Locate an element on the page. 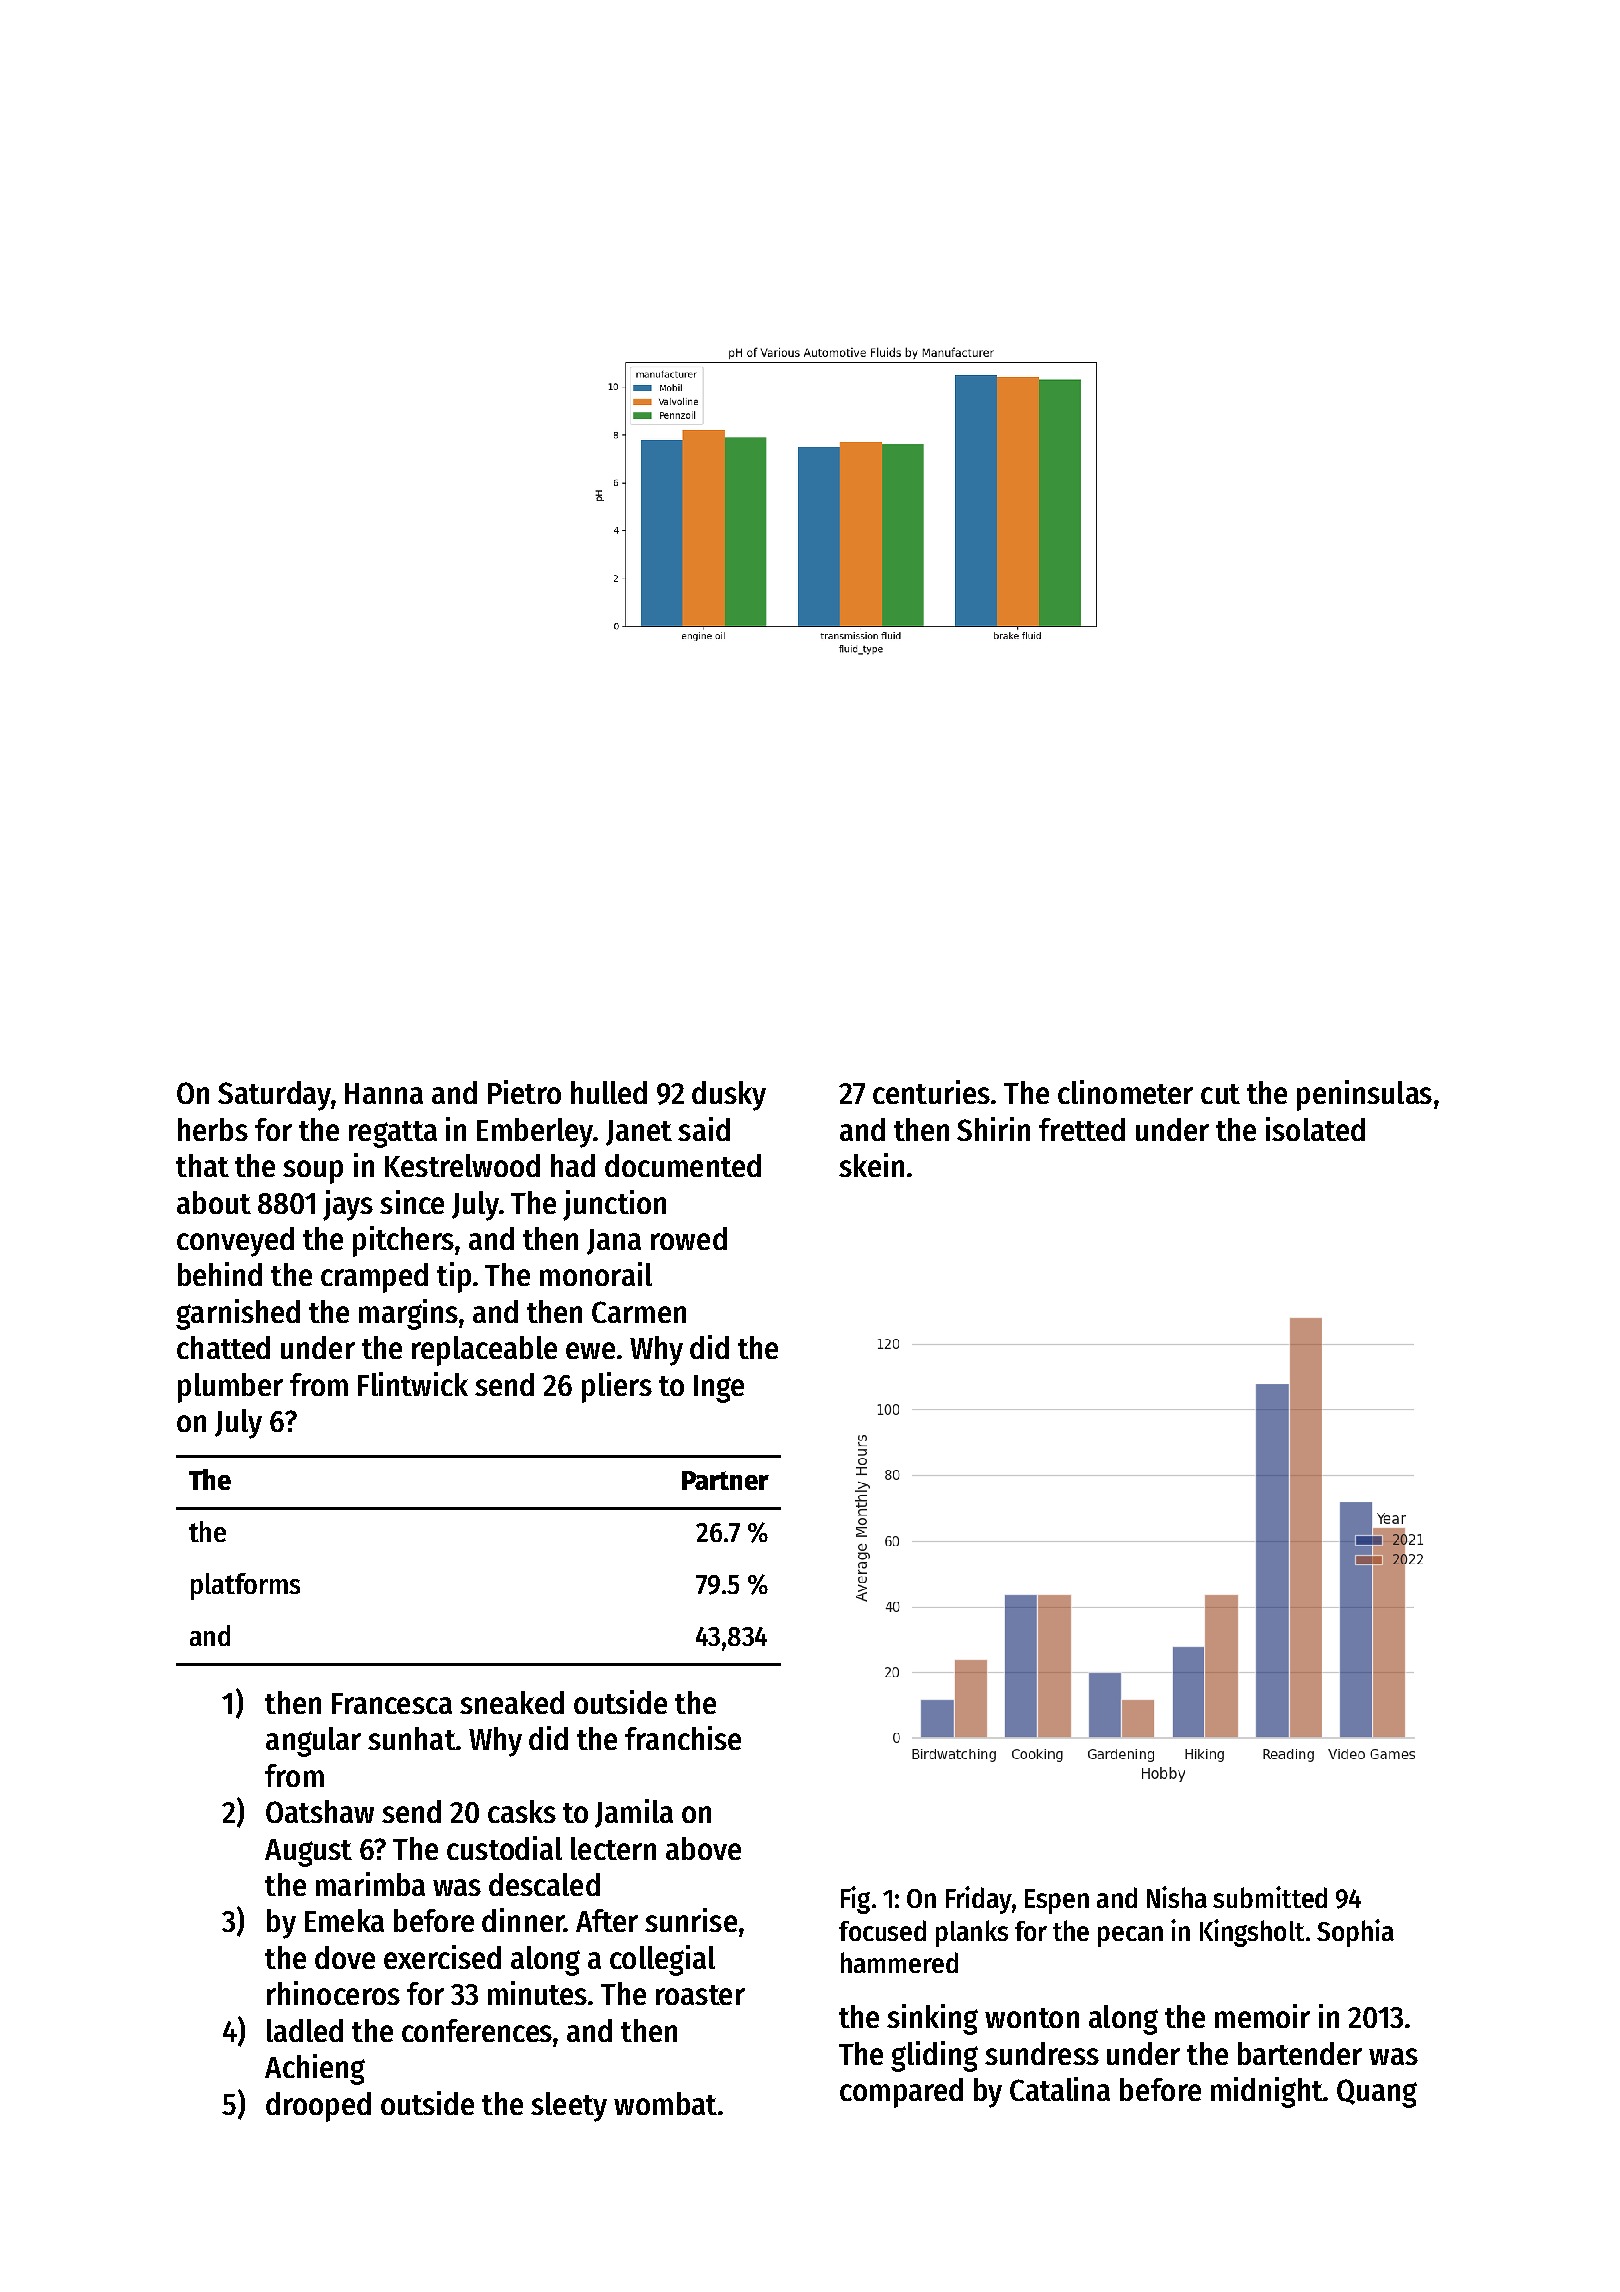 The width and height of the document is (1620, 2292). platforms is located at coordinates (245, 1586).
